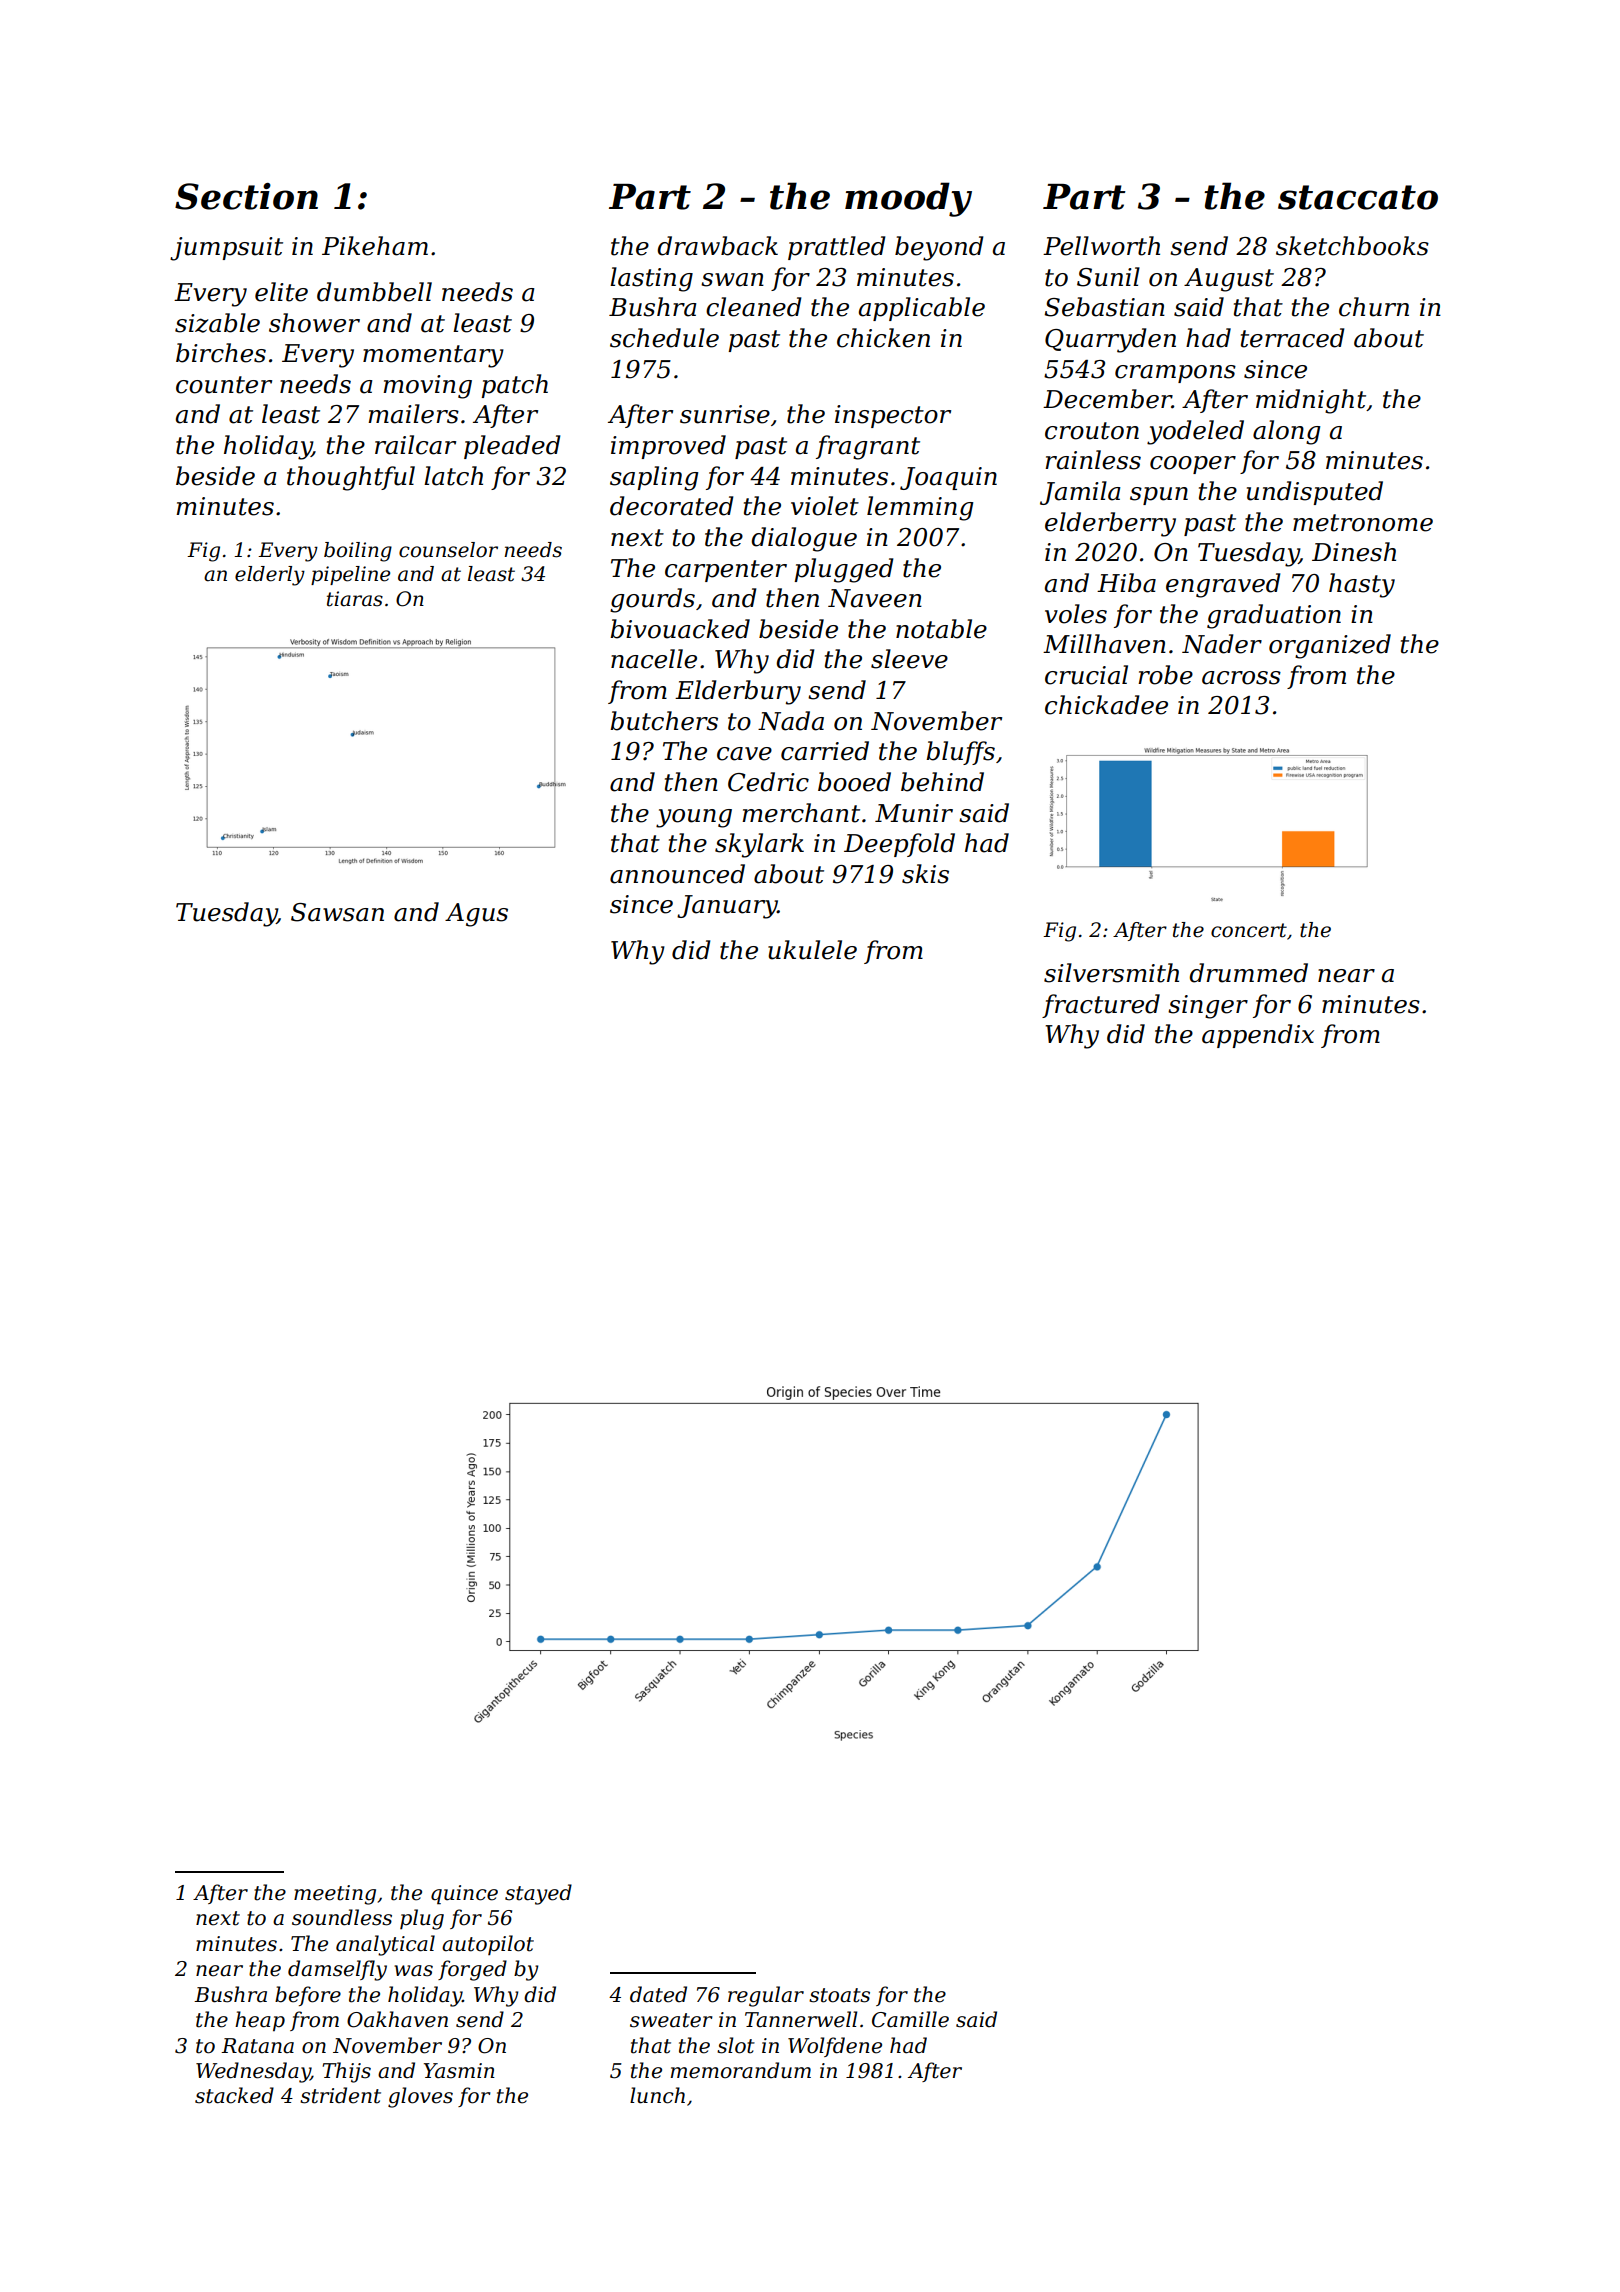  I want to click on lasting, so click(651, 279).
